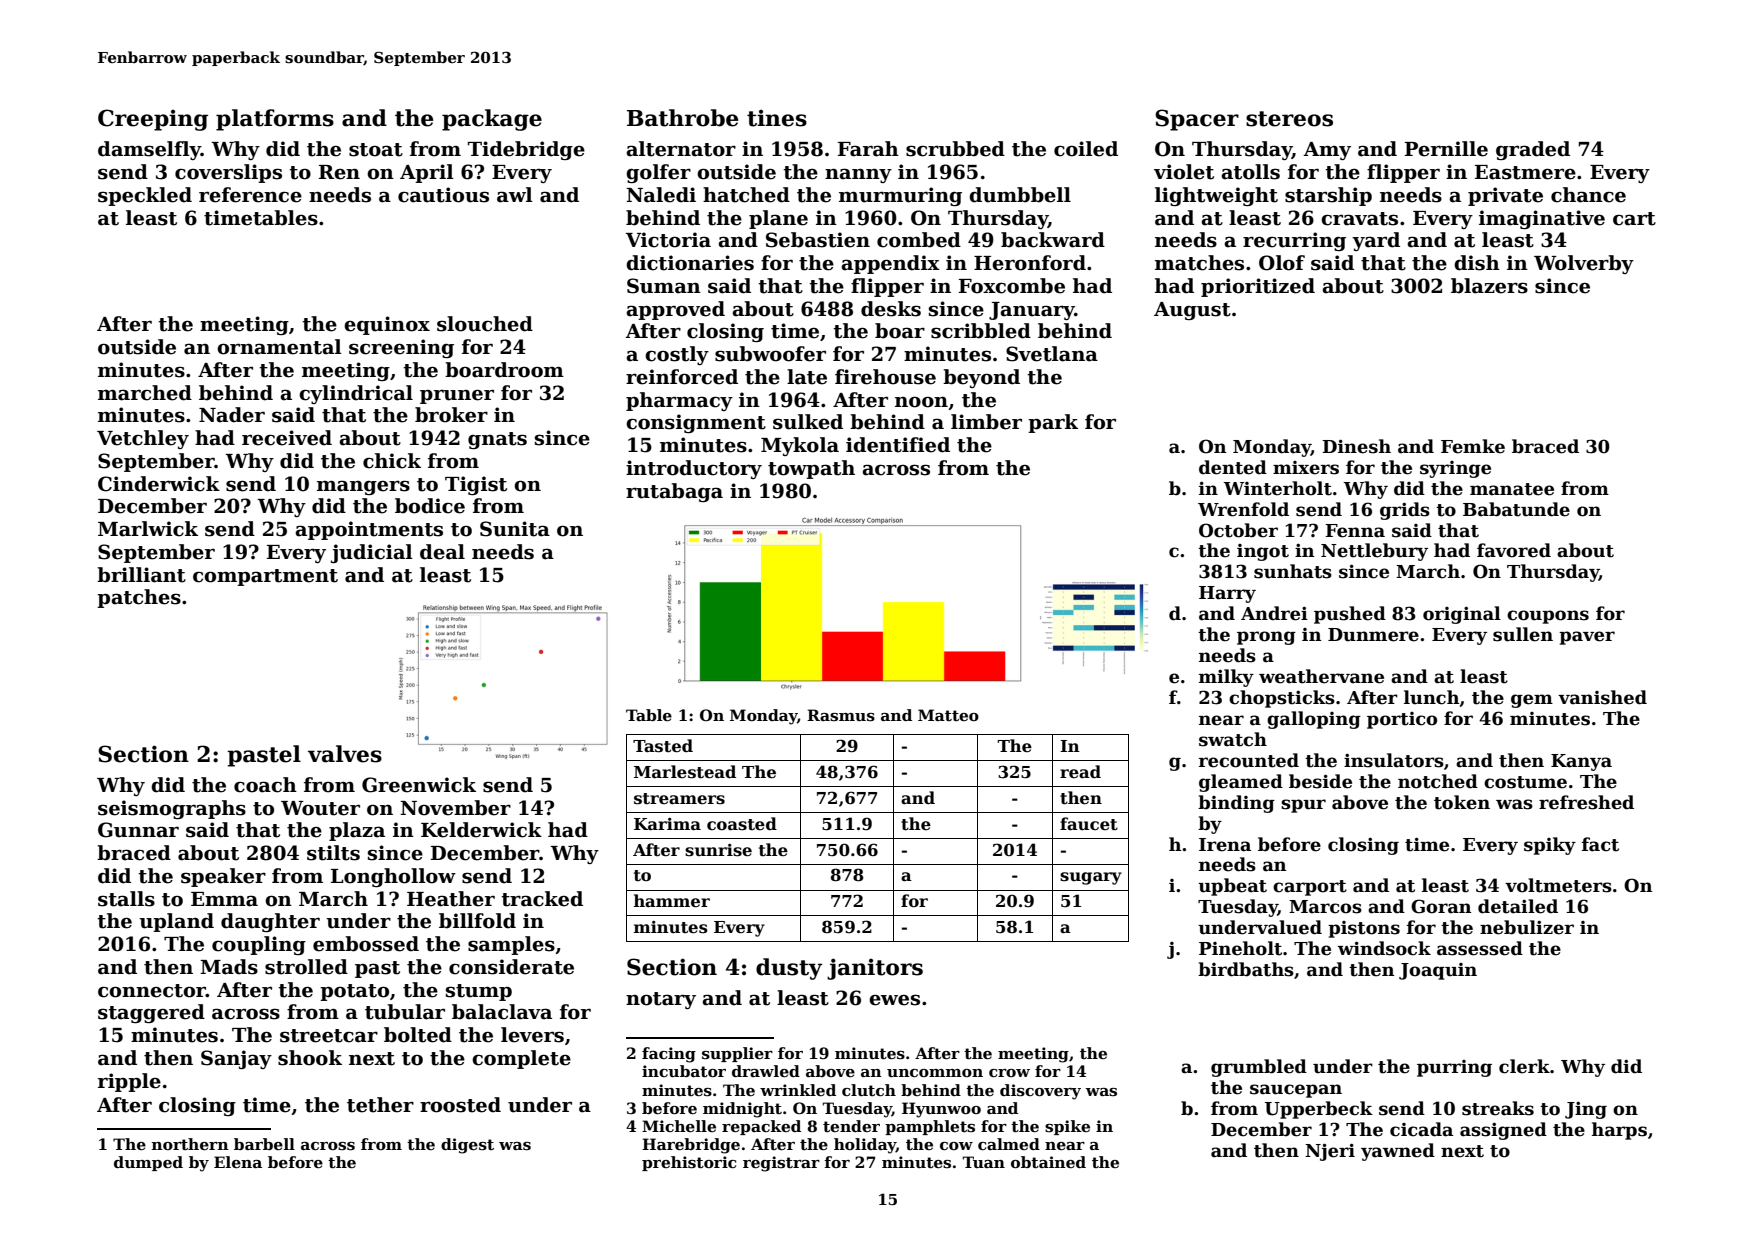 The height and width of the screenshot is (1241, 1755). I want to click on stereos, so click(1289, 119).
